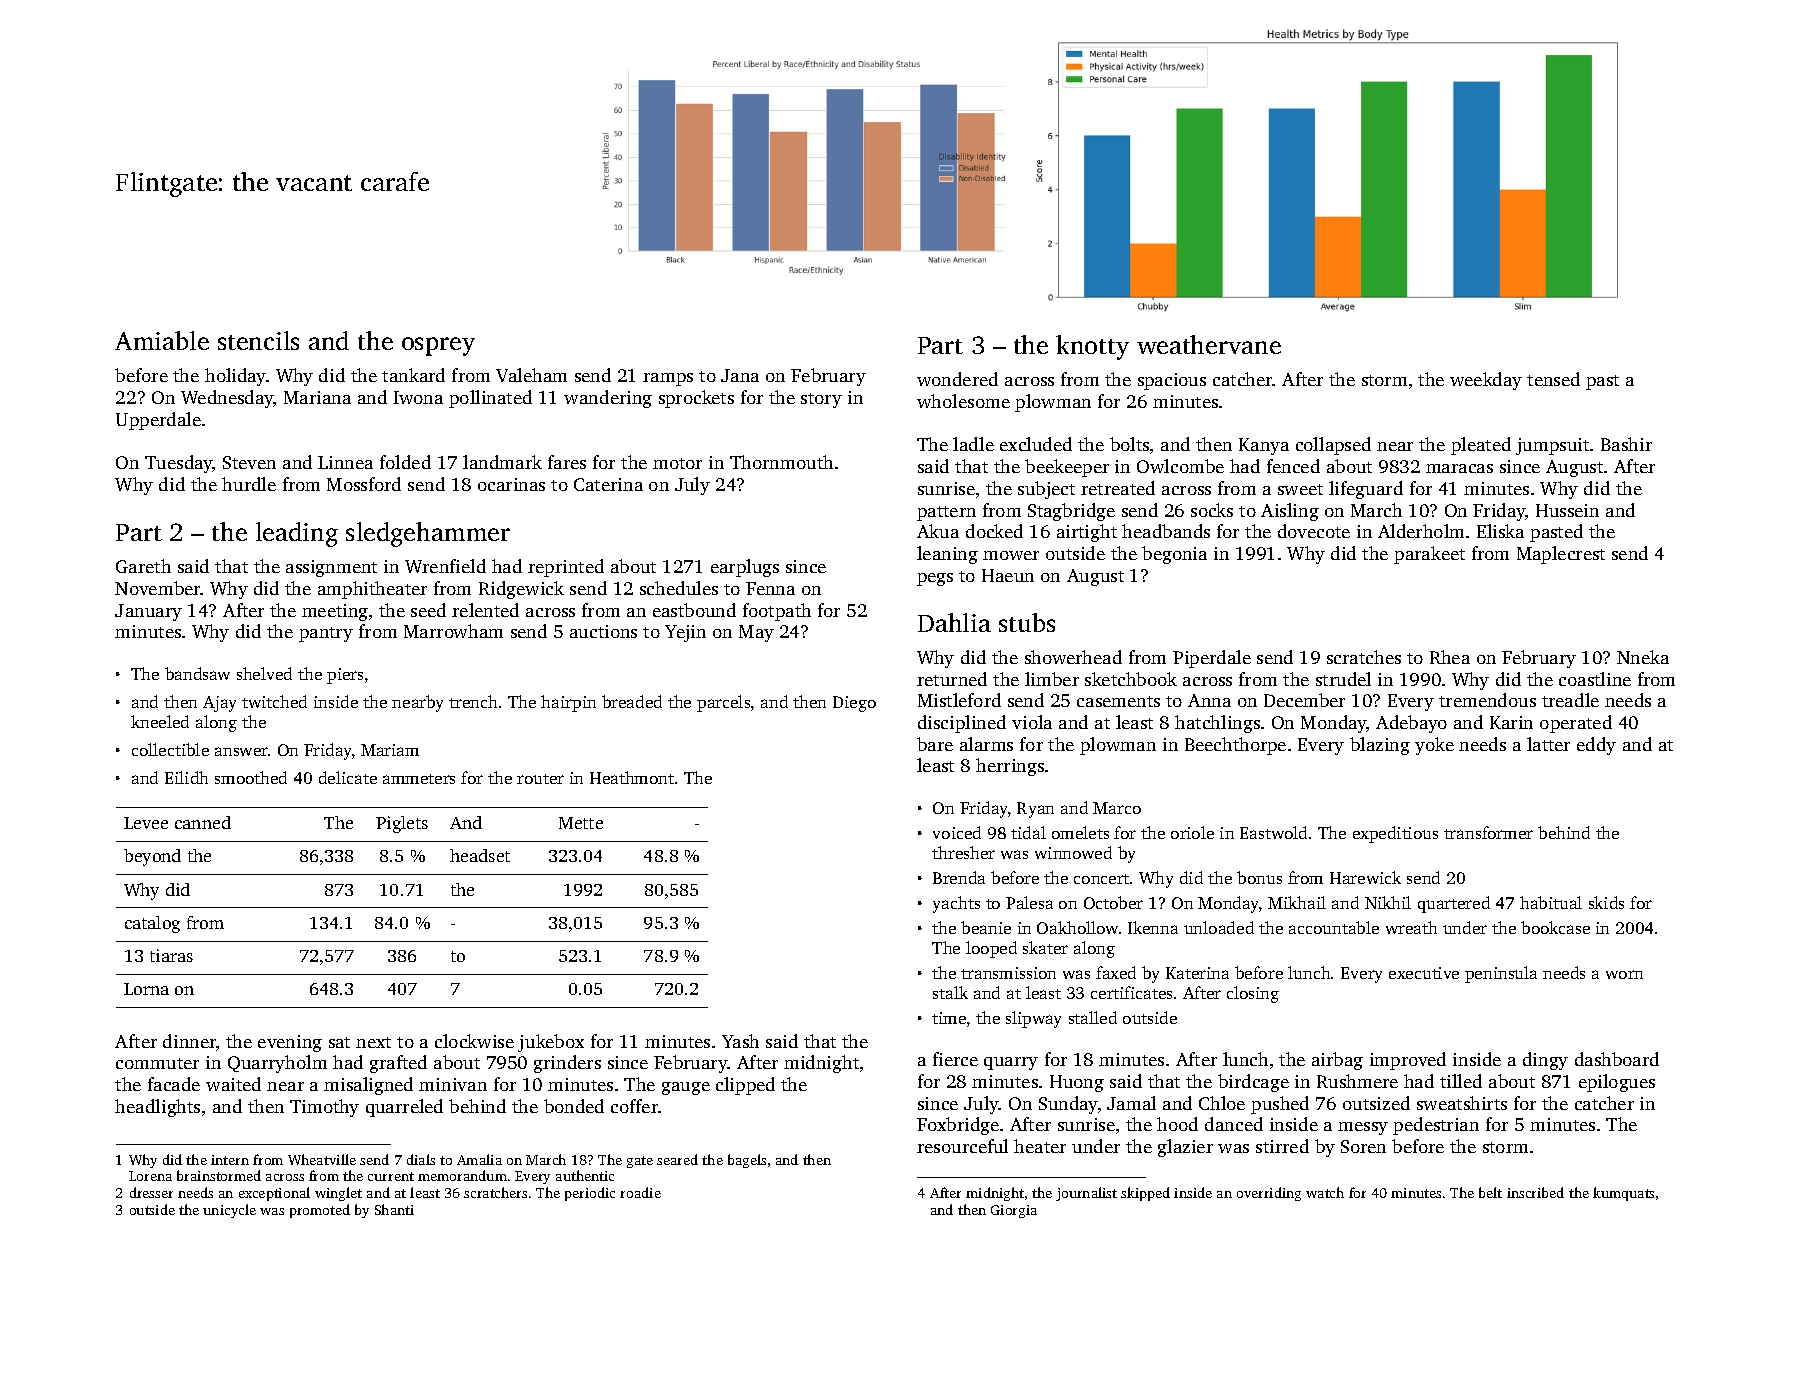 This screenshot has width=1795, height=1387. I want to click on Shanti, so click(394, 1209).
